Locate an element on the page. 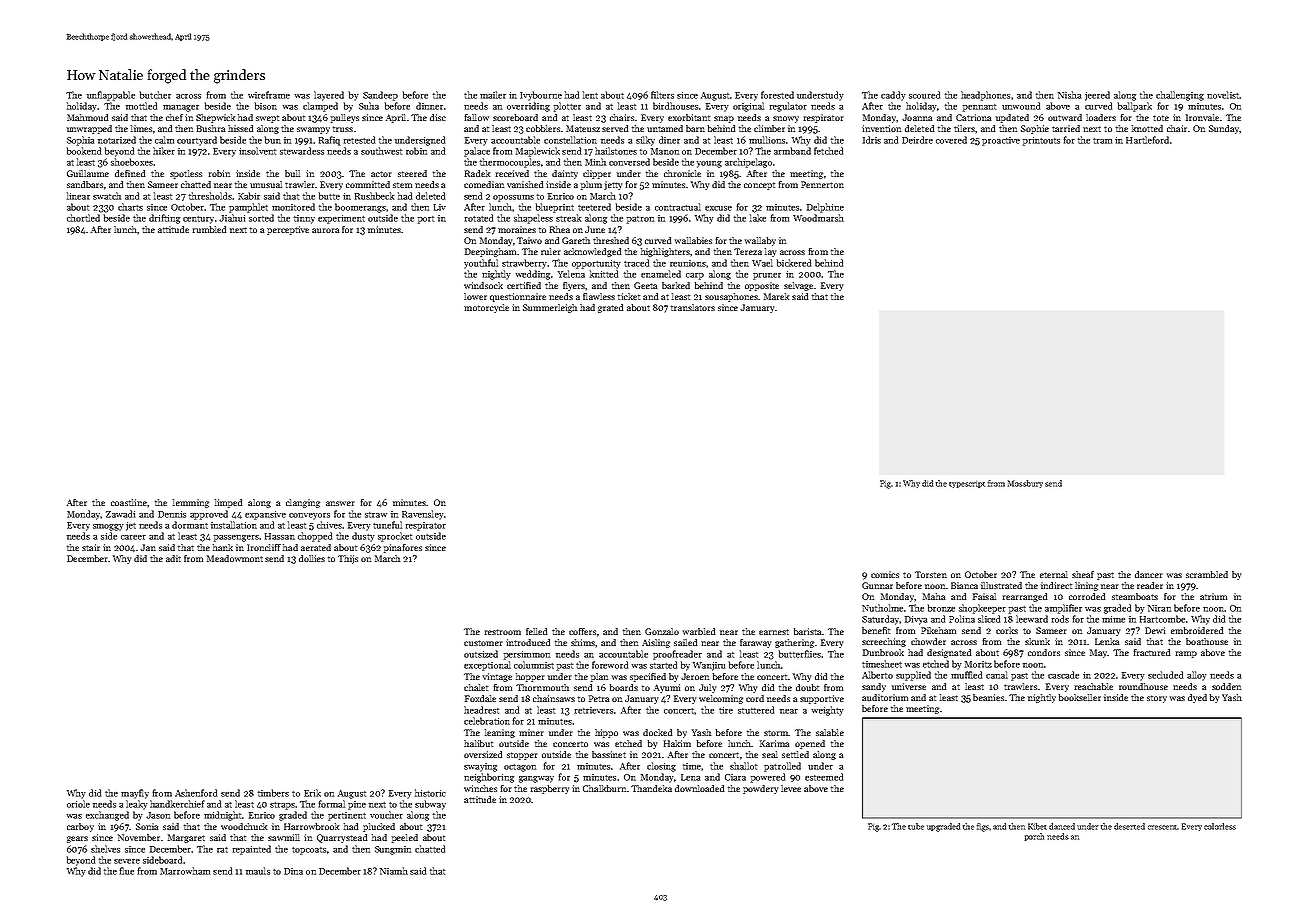 The width and height of the document is (1308, 924). chalet is located at coordinates (476, 687).
